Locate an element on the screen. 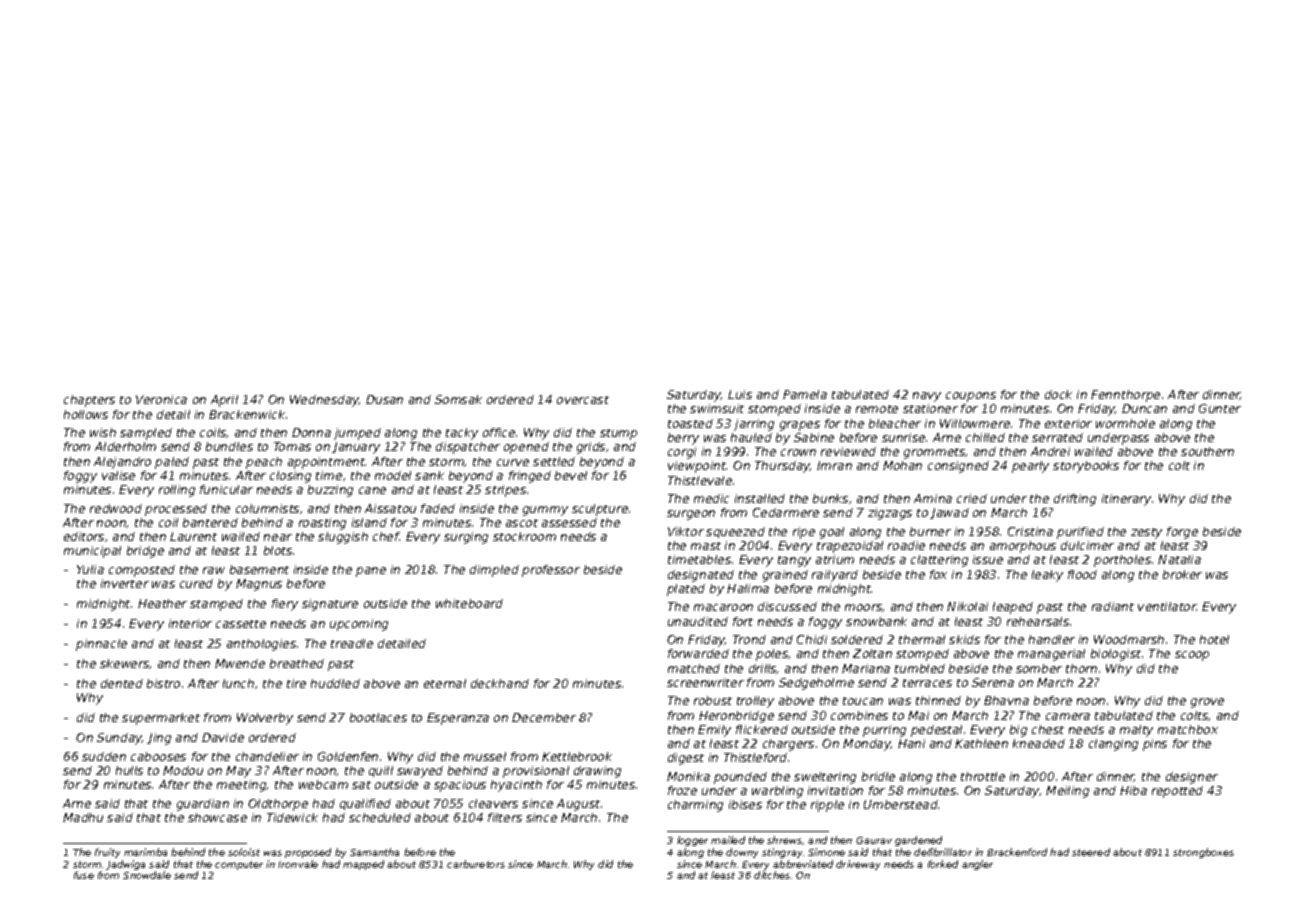 This screenshot has height=924, width=1308. Alderholm is located at coordinates (125, 446).
